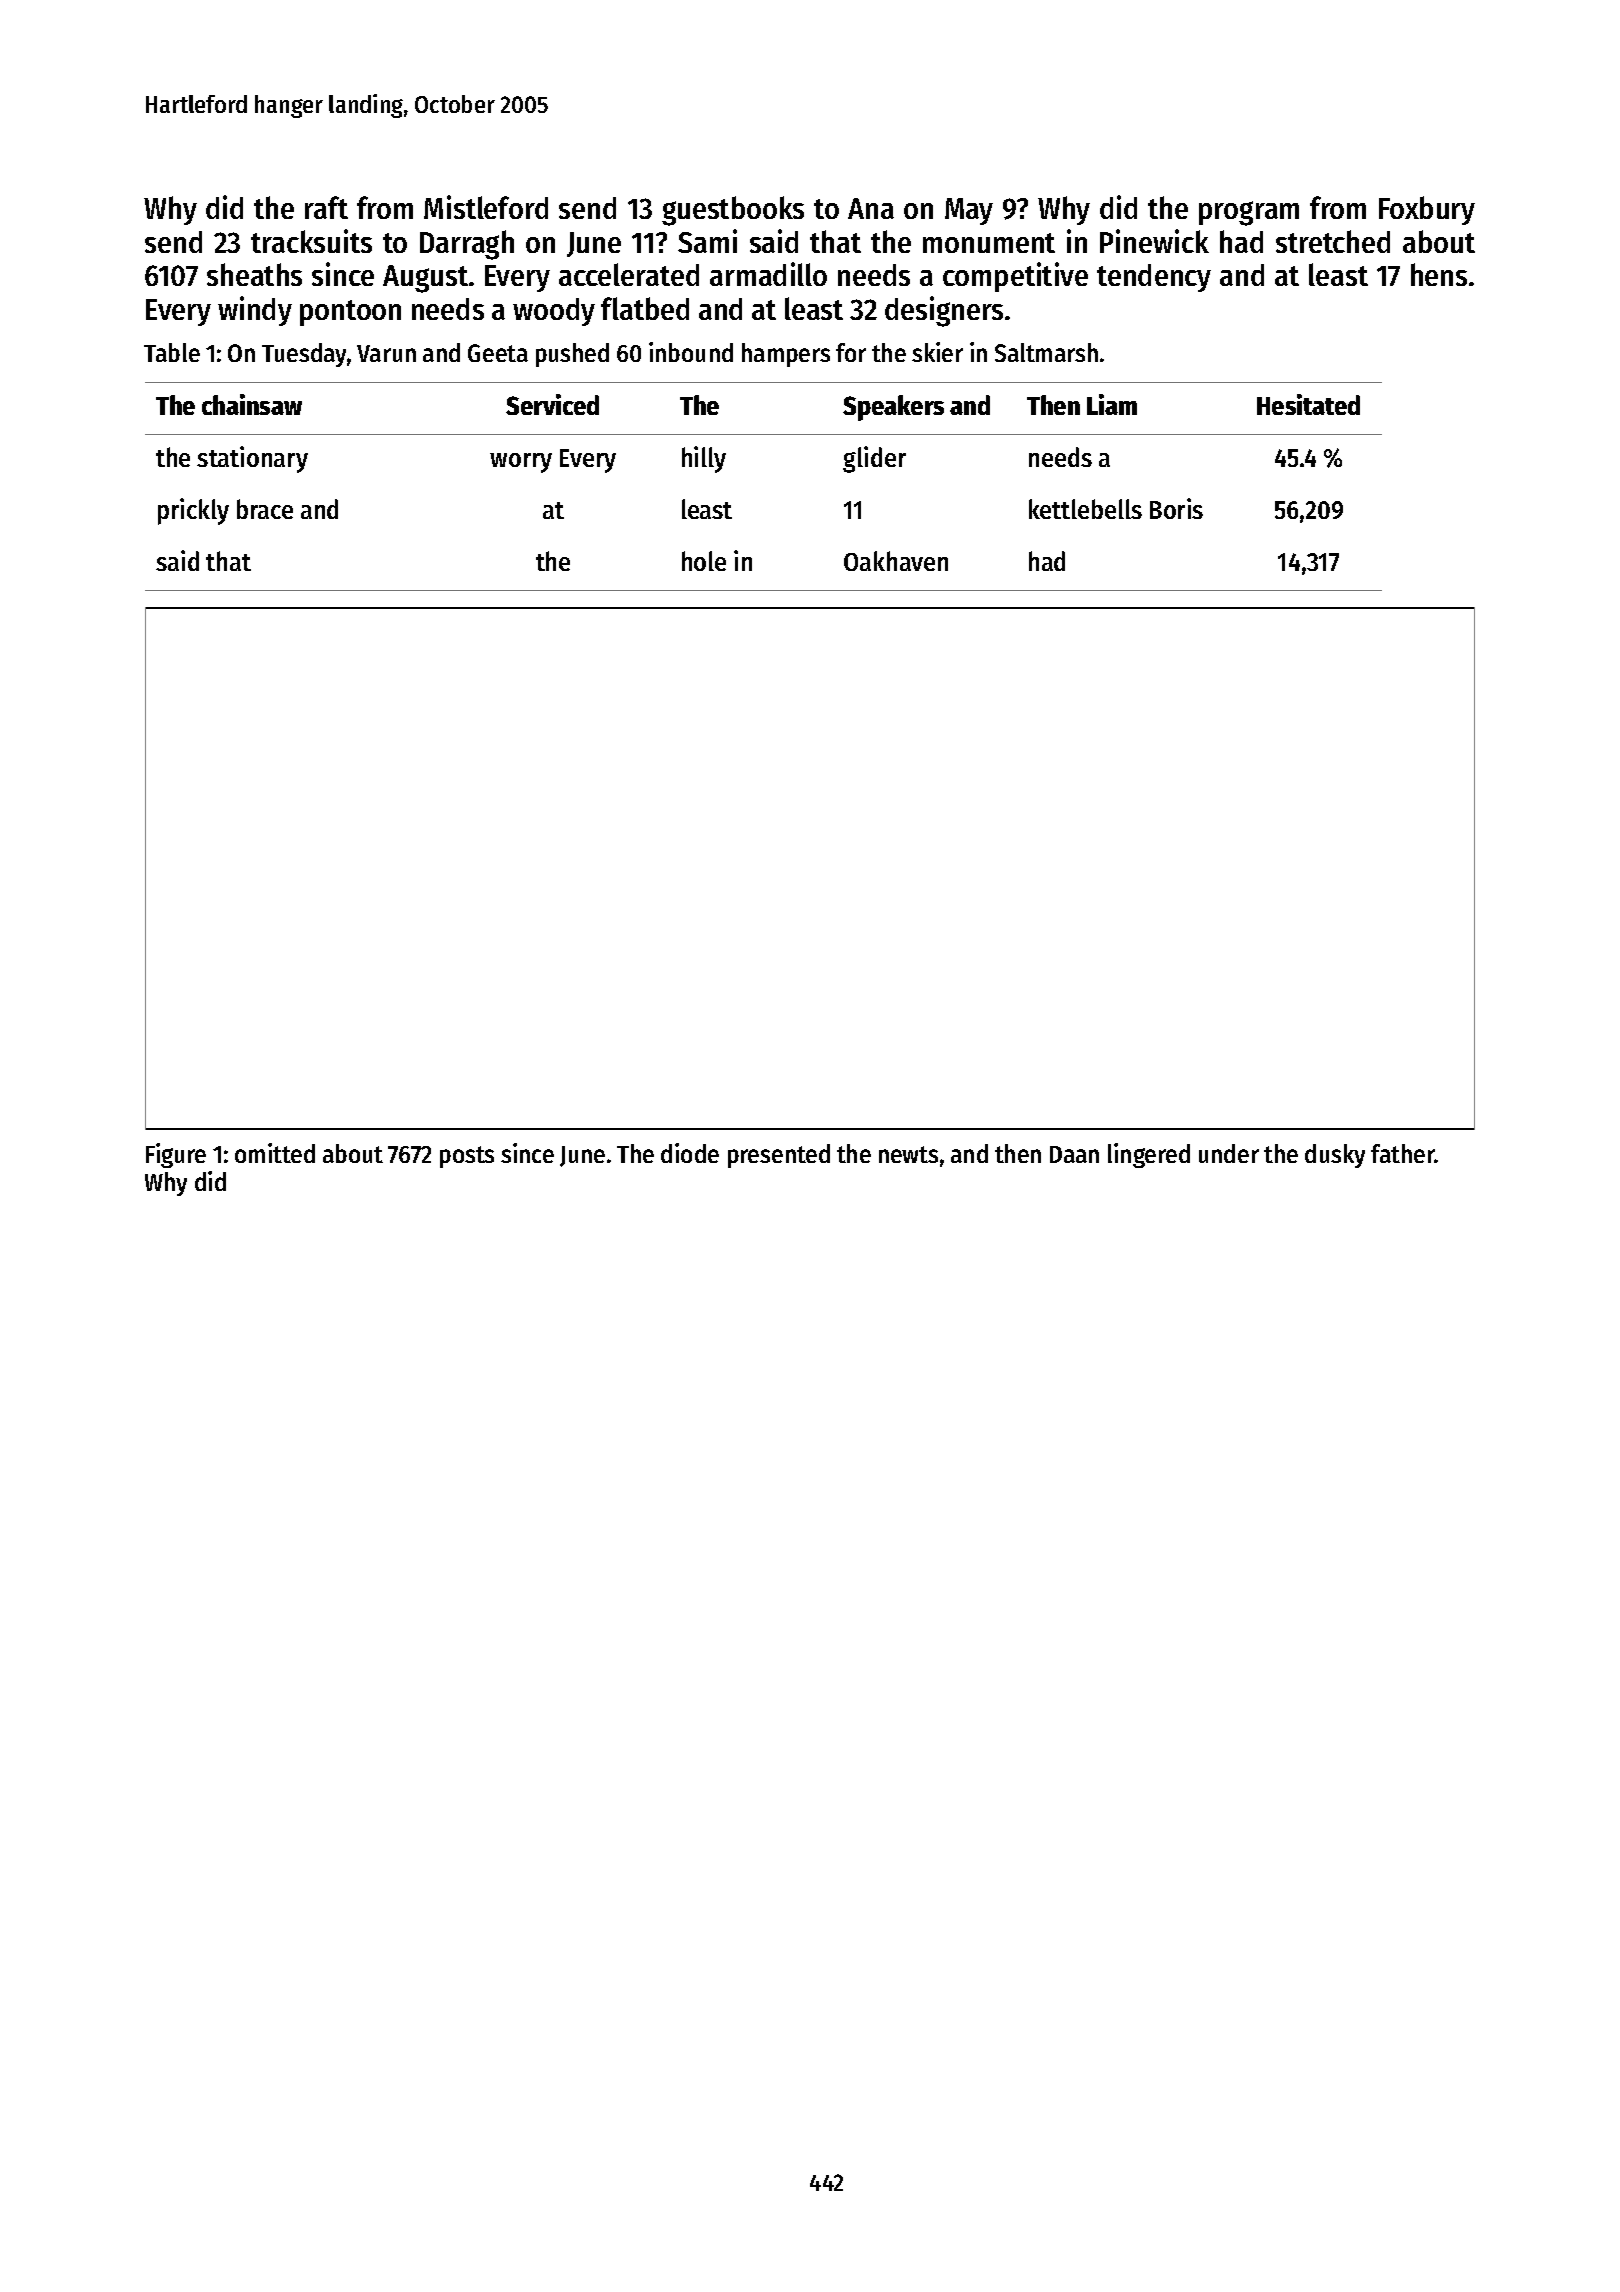 This screenshot has width=1620, height=2292. What do you see at coordinates (467, 1157) in the screenshot?
I see `posts` at bounding box center [467, 1157].
